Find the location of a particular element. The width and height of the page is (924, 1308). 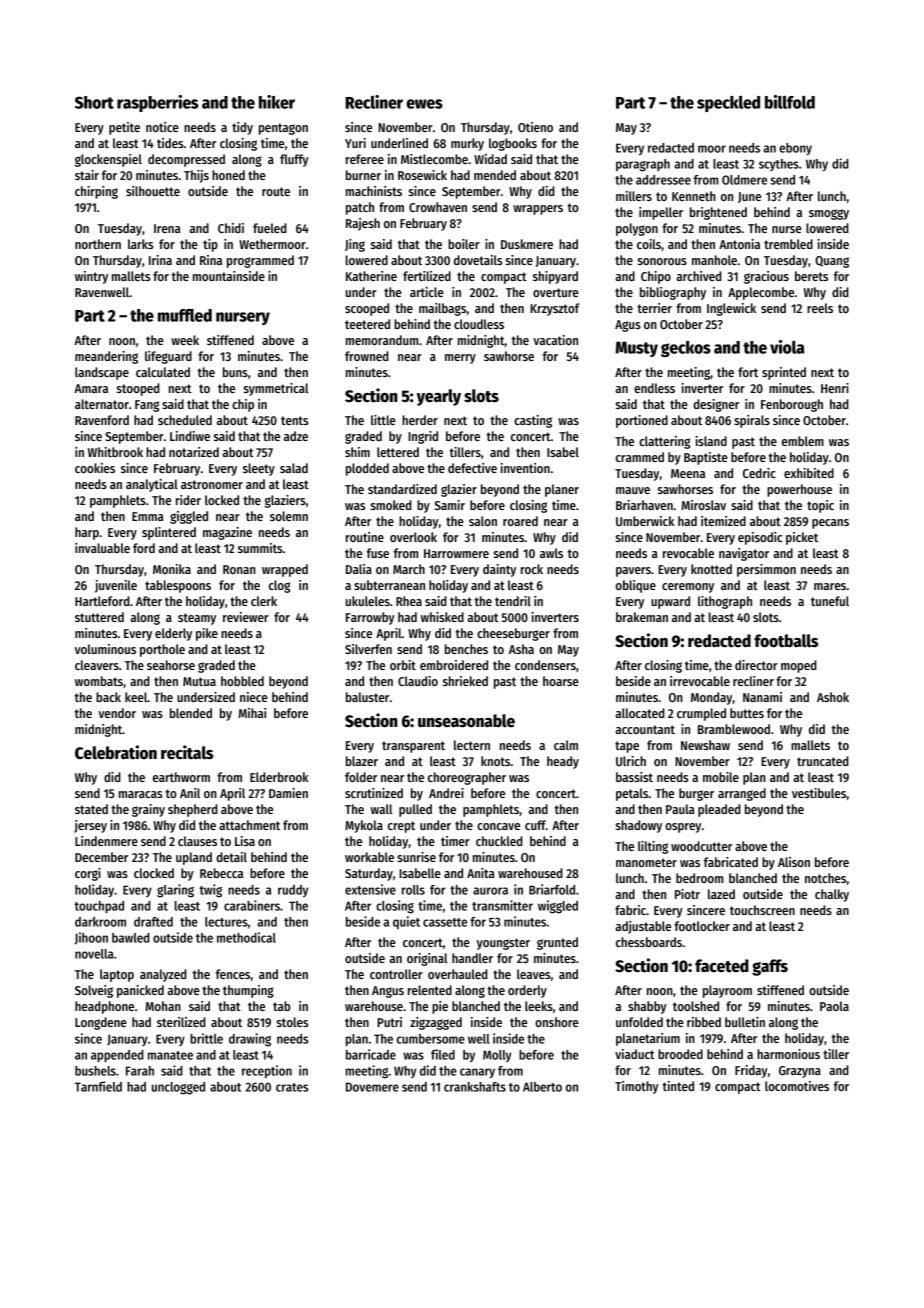

smoggy is located at coordinates (829, 214).
